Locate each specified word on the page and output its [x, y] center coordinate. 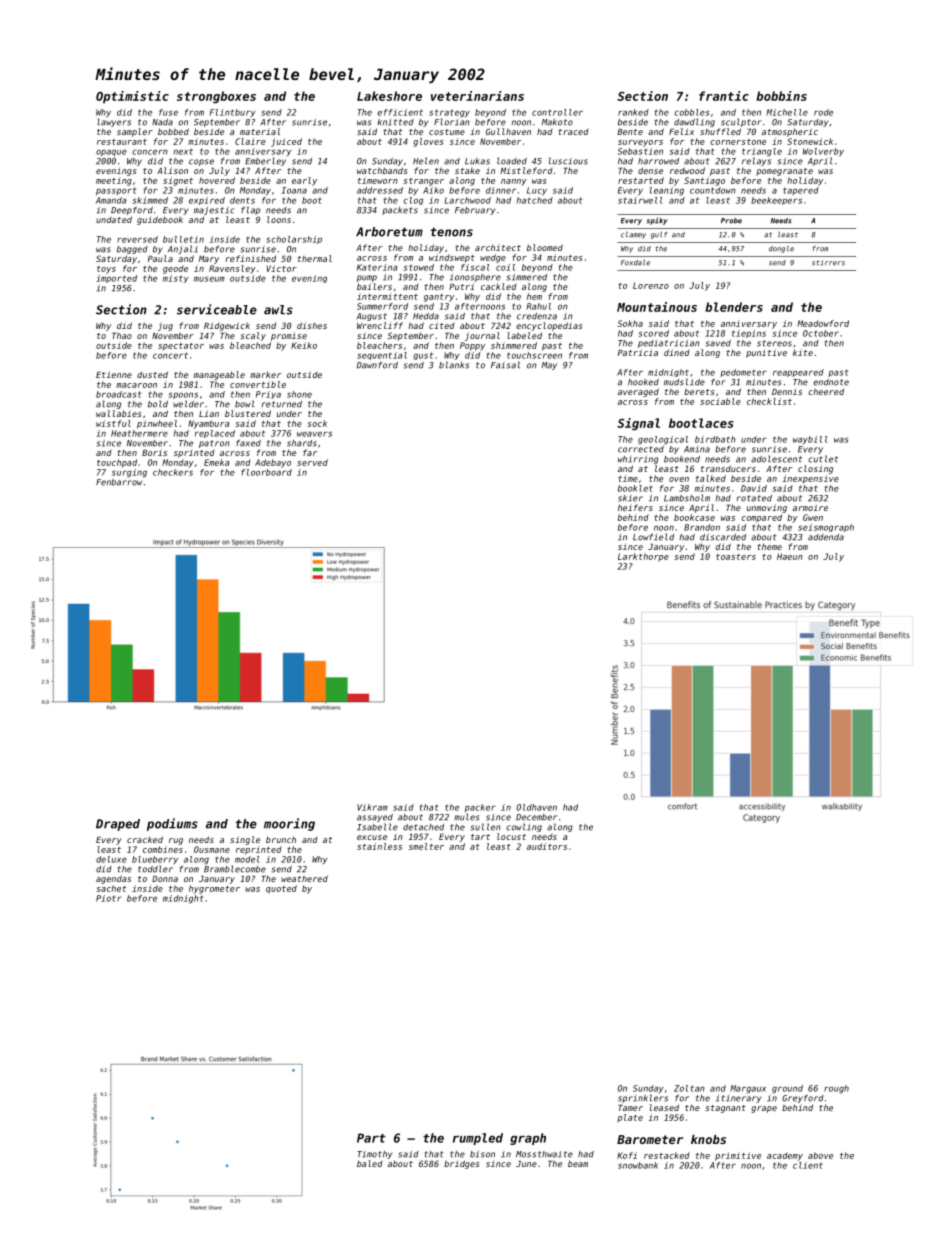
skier [630, 498]
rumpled [478, 1139]
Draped [118, 825]
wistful [113, 423]
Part [371, 1138]
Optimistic [132, 97]
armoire [810, 507]
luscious [568, 161]
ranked [633, 112]
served [312, 462]
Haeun [790, 556]
